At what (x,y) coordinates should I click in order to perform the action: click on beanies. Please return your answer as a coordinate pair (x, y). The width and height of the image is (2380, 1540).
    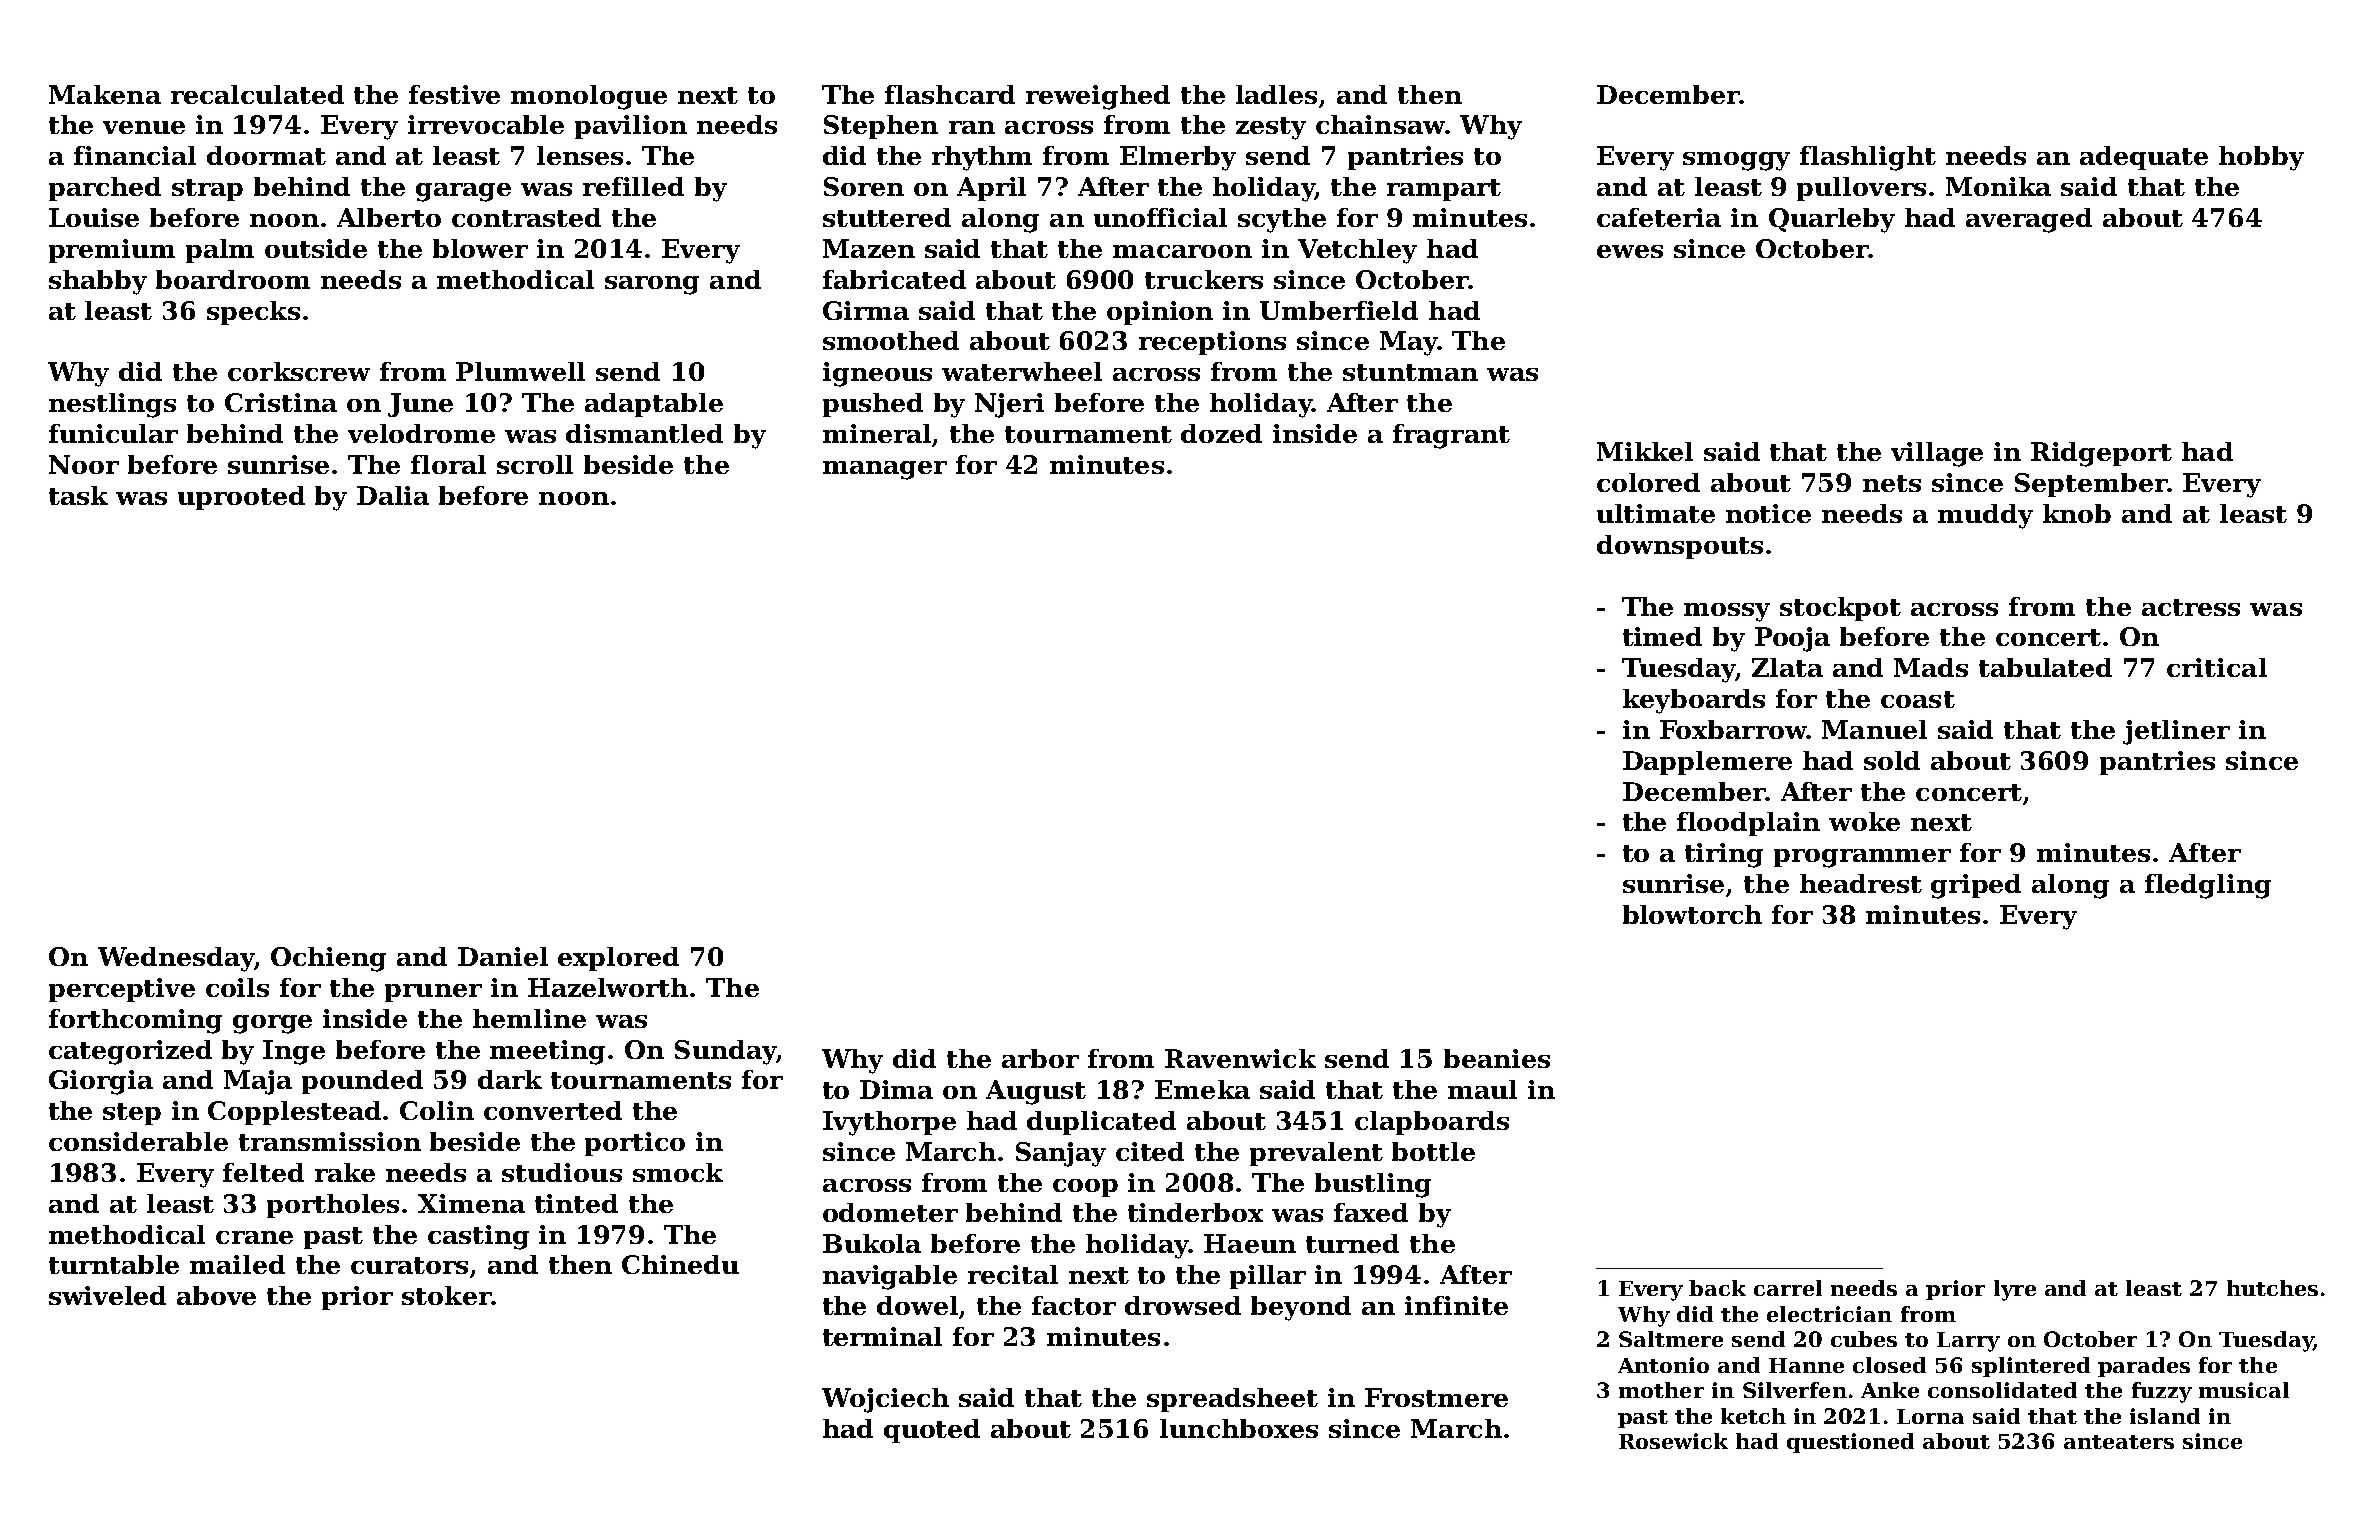
    Looking at the image, I should click on (1497, 1058).
